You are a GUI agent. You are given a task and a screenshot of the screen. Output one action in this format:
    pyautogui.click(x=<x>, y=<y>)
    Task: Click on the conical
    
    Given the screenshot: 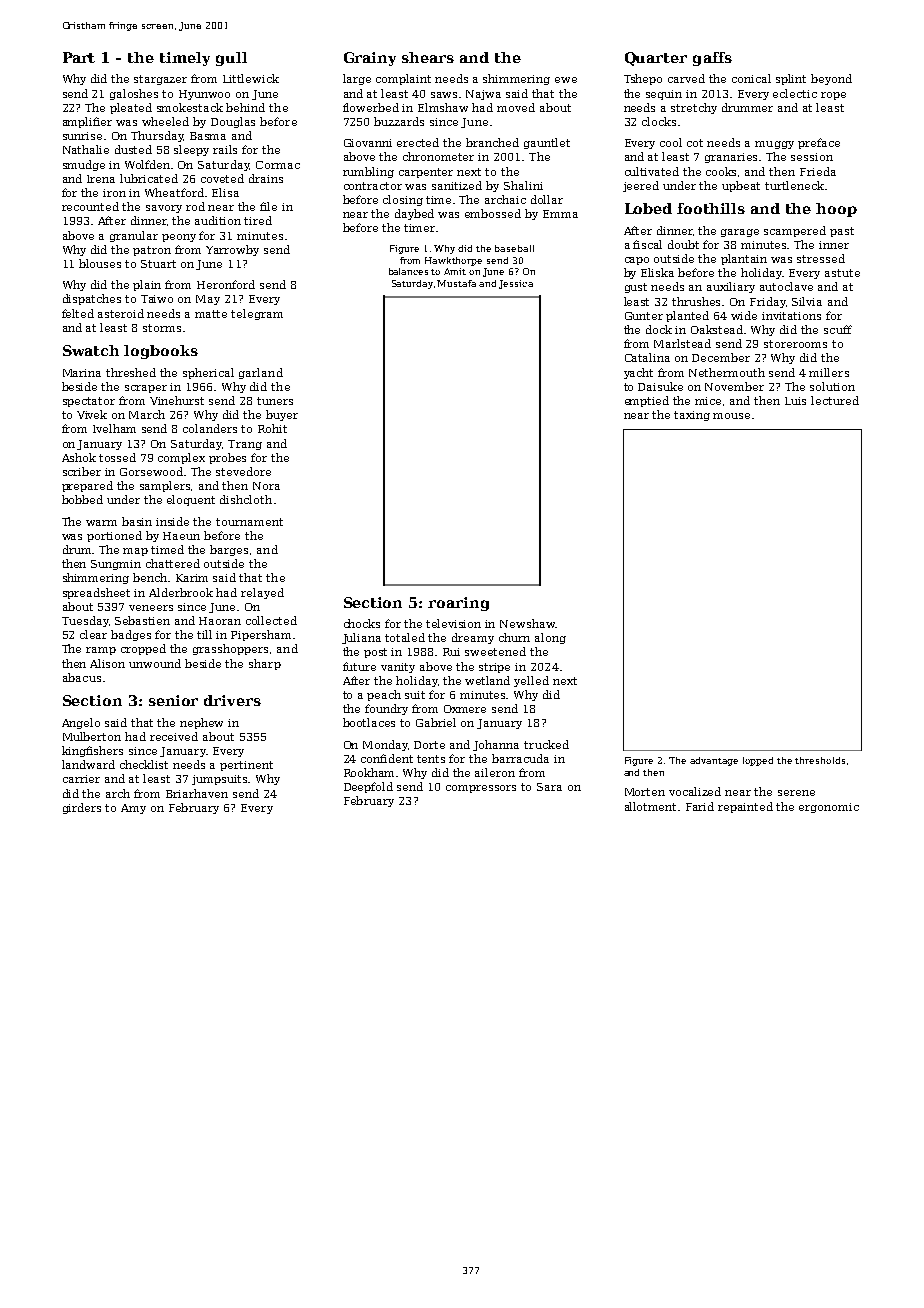 What is the action you would take?
    pyautogui.click(x=751, y=78)
